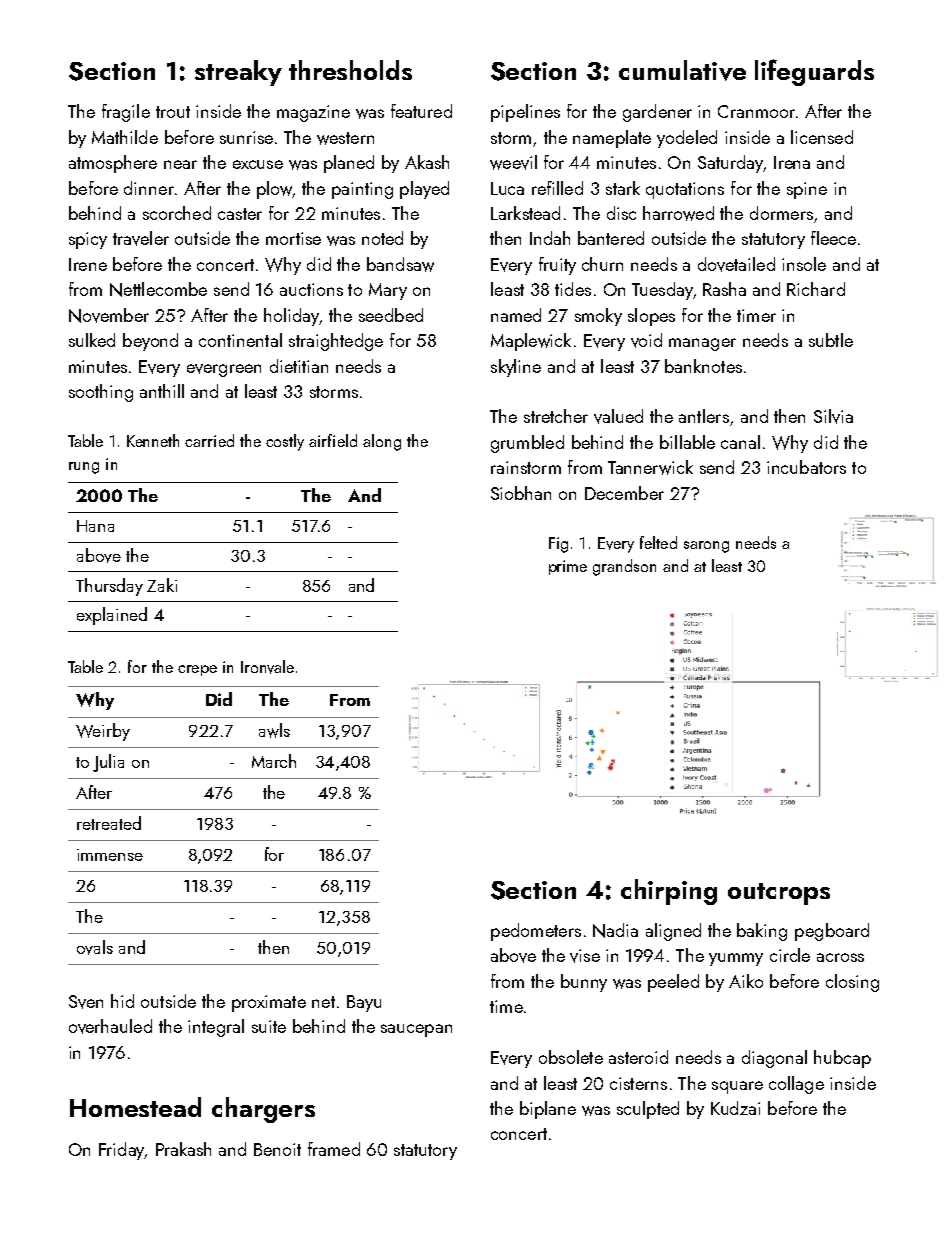 Image resolution: width=952 pixels, height=1233 pixels. Describe the element at coordinates (209, 440) in the document. I see `carried` at that location.
